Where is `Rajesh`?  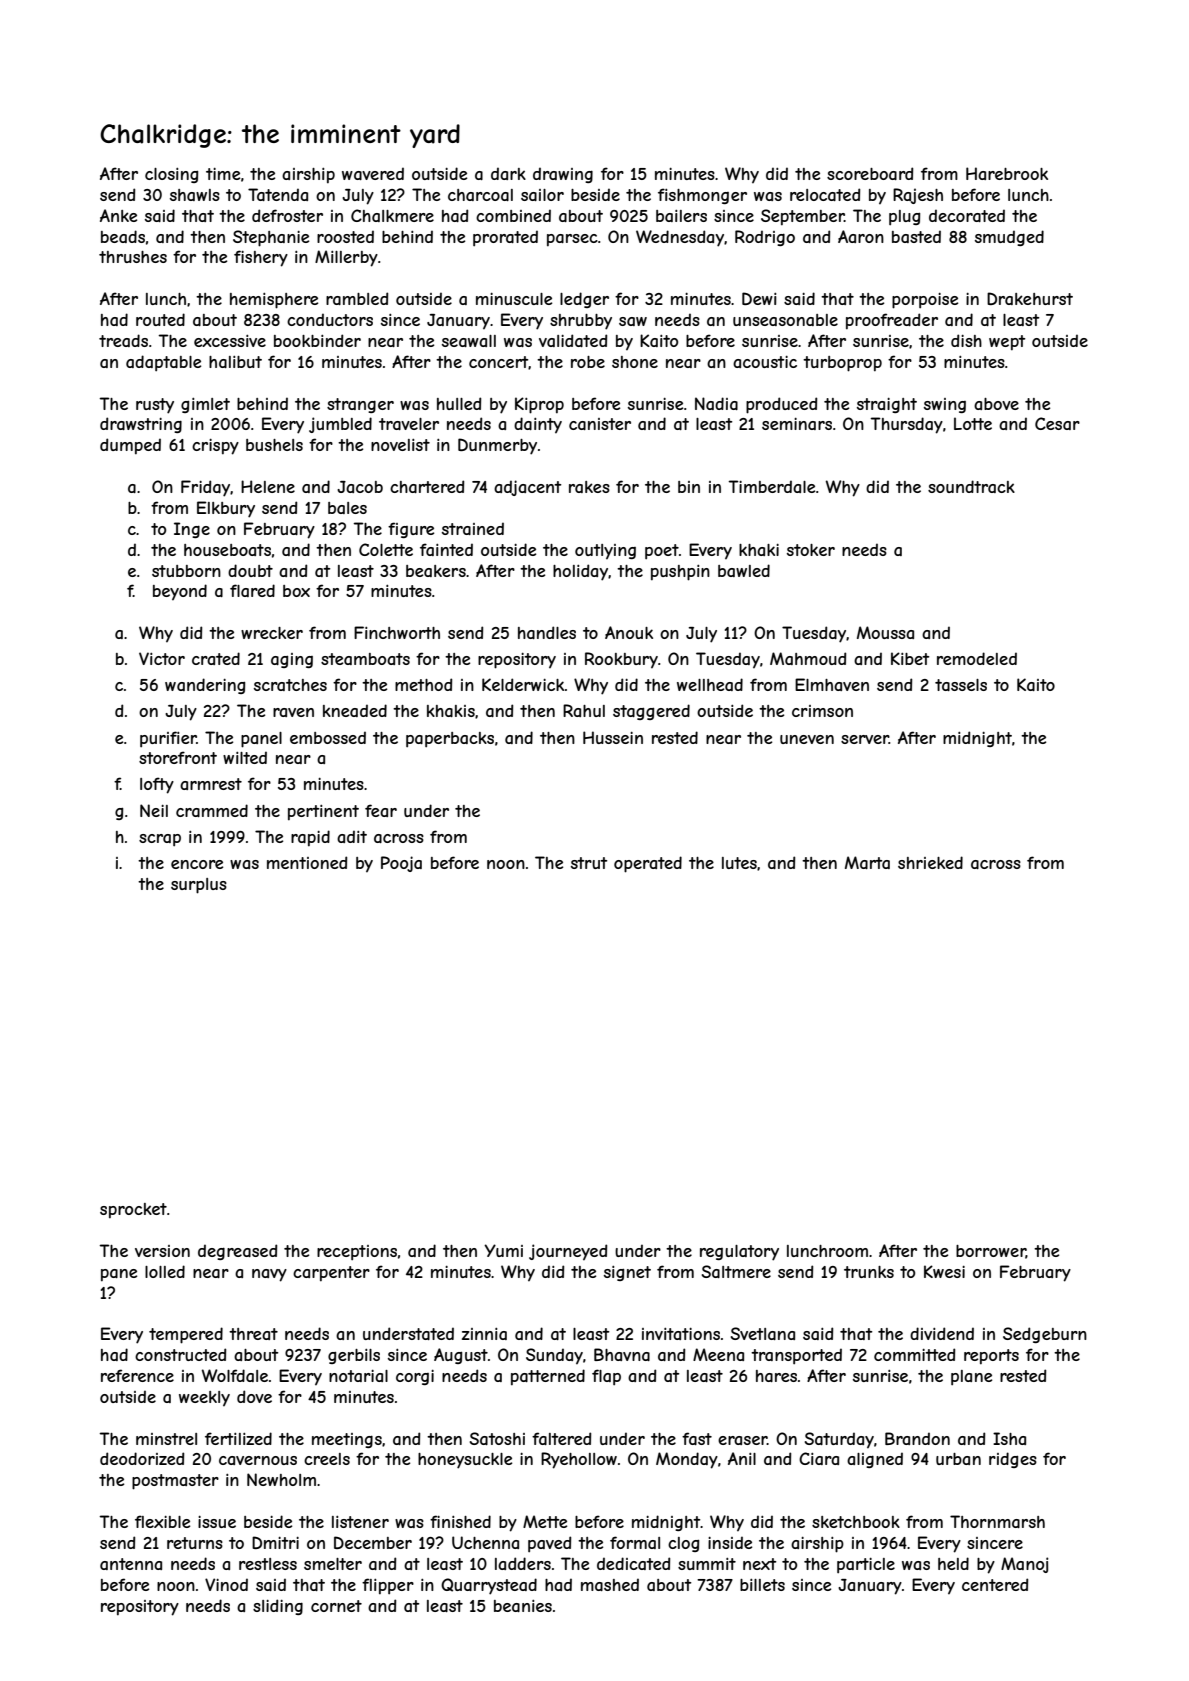
Rajesh is located at coordinates (918, 196).
